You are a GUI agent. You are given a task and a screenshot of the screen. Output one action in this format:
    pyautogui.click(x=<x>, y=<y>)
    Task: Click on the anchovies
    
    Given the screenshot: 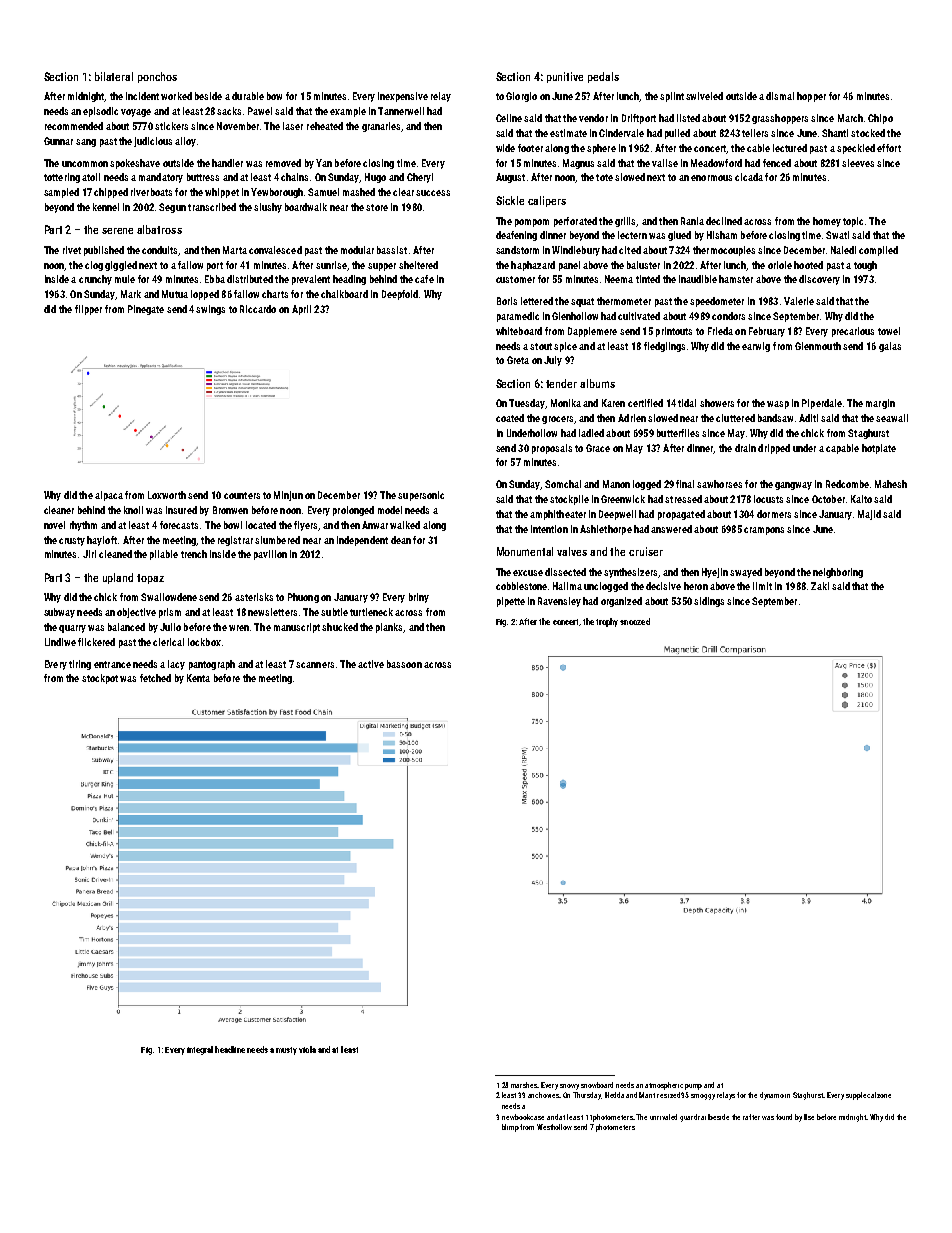 What is the action you would take?
    pyautogui.click(x=544, y=1095)
